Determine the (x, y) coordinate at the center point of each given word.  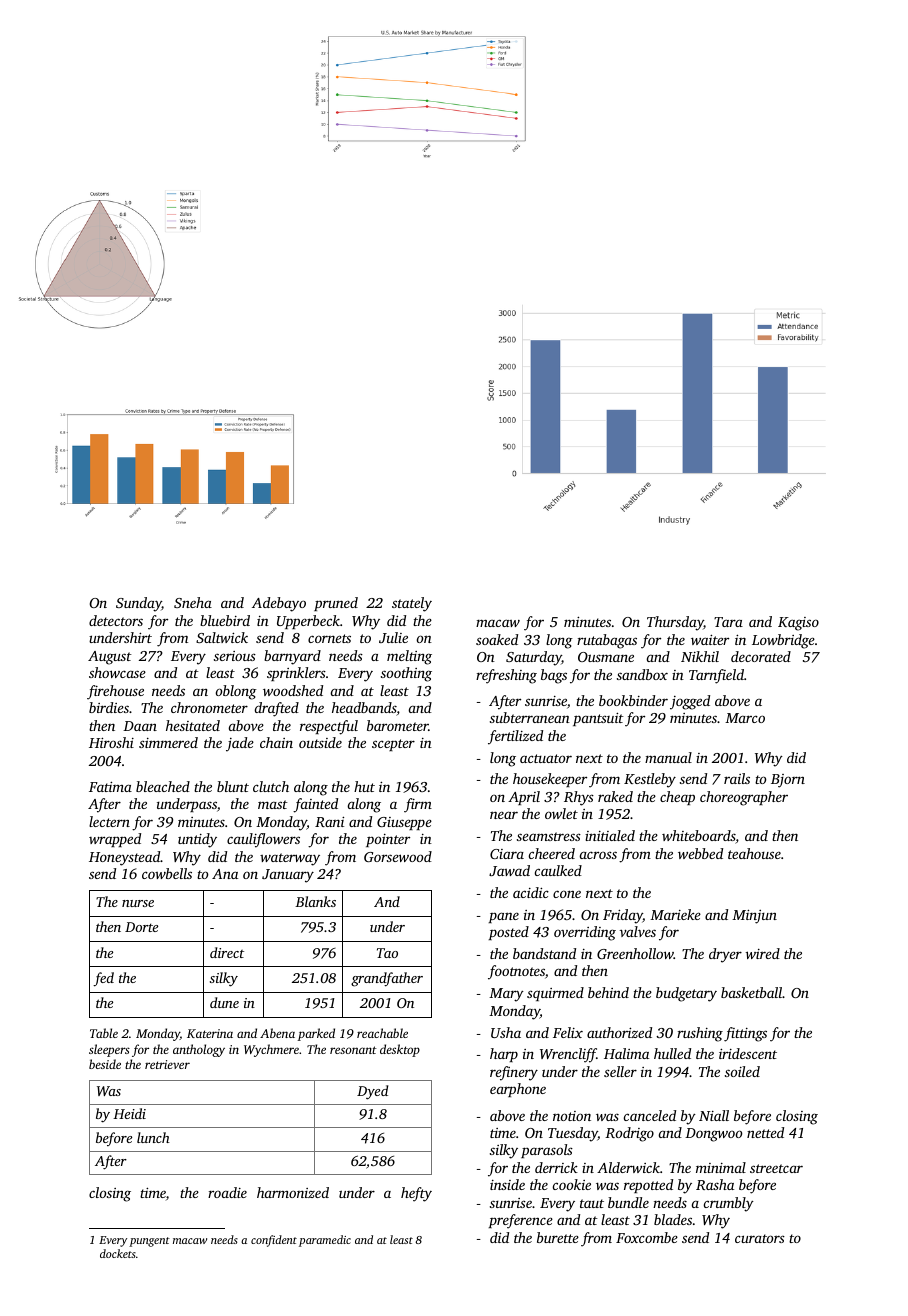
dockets (118, 1253)
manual (668, 757)
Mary (506, 995)
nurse (138, 903)
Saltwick (222, 637)
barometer (398, 725)
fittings (745, 1034)
